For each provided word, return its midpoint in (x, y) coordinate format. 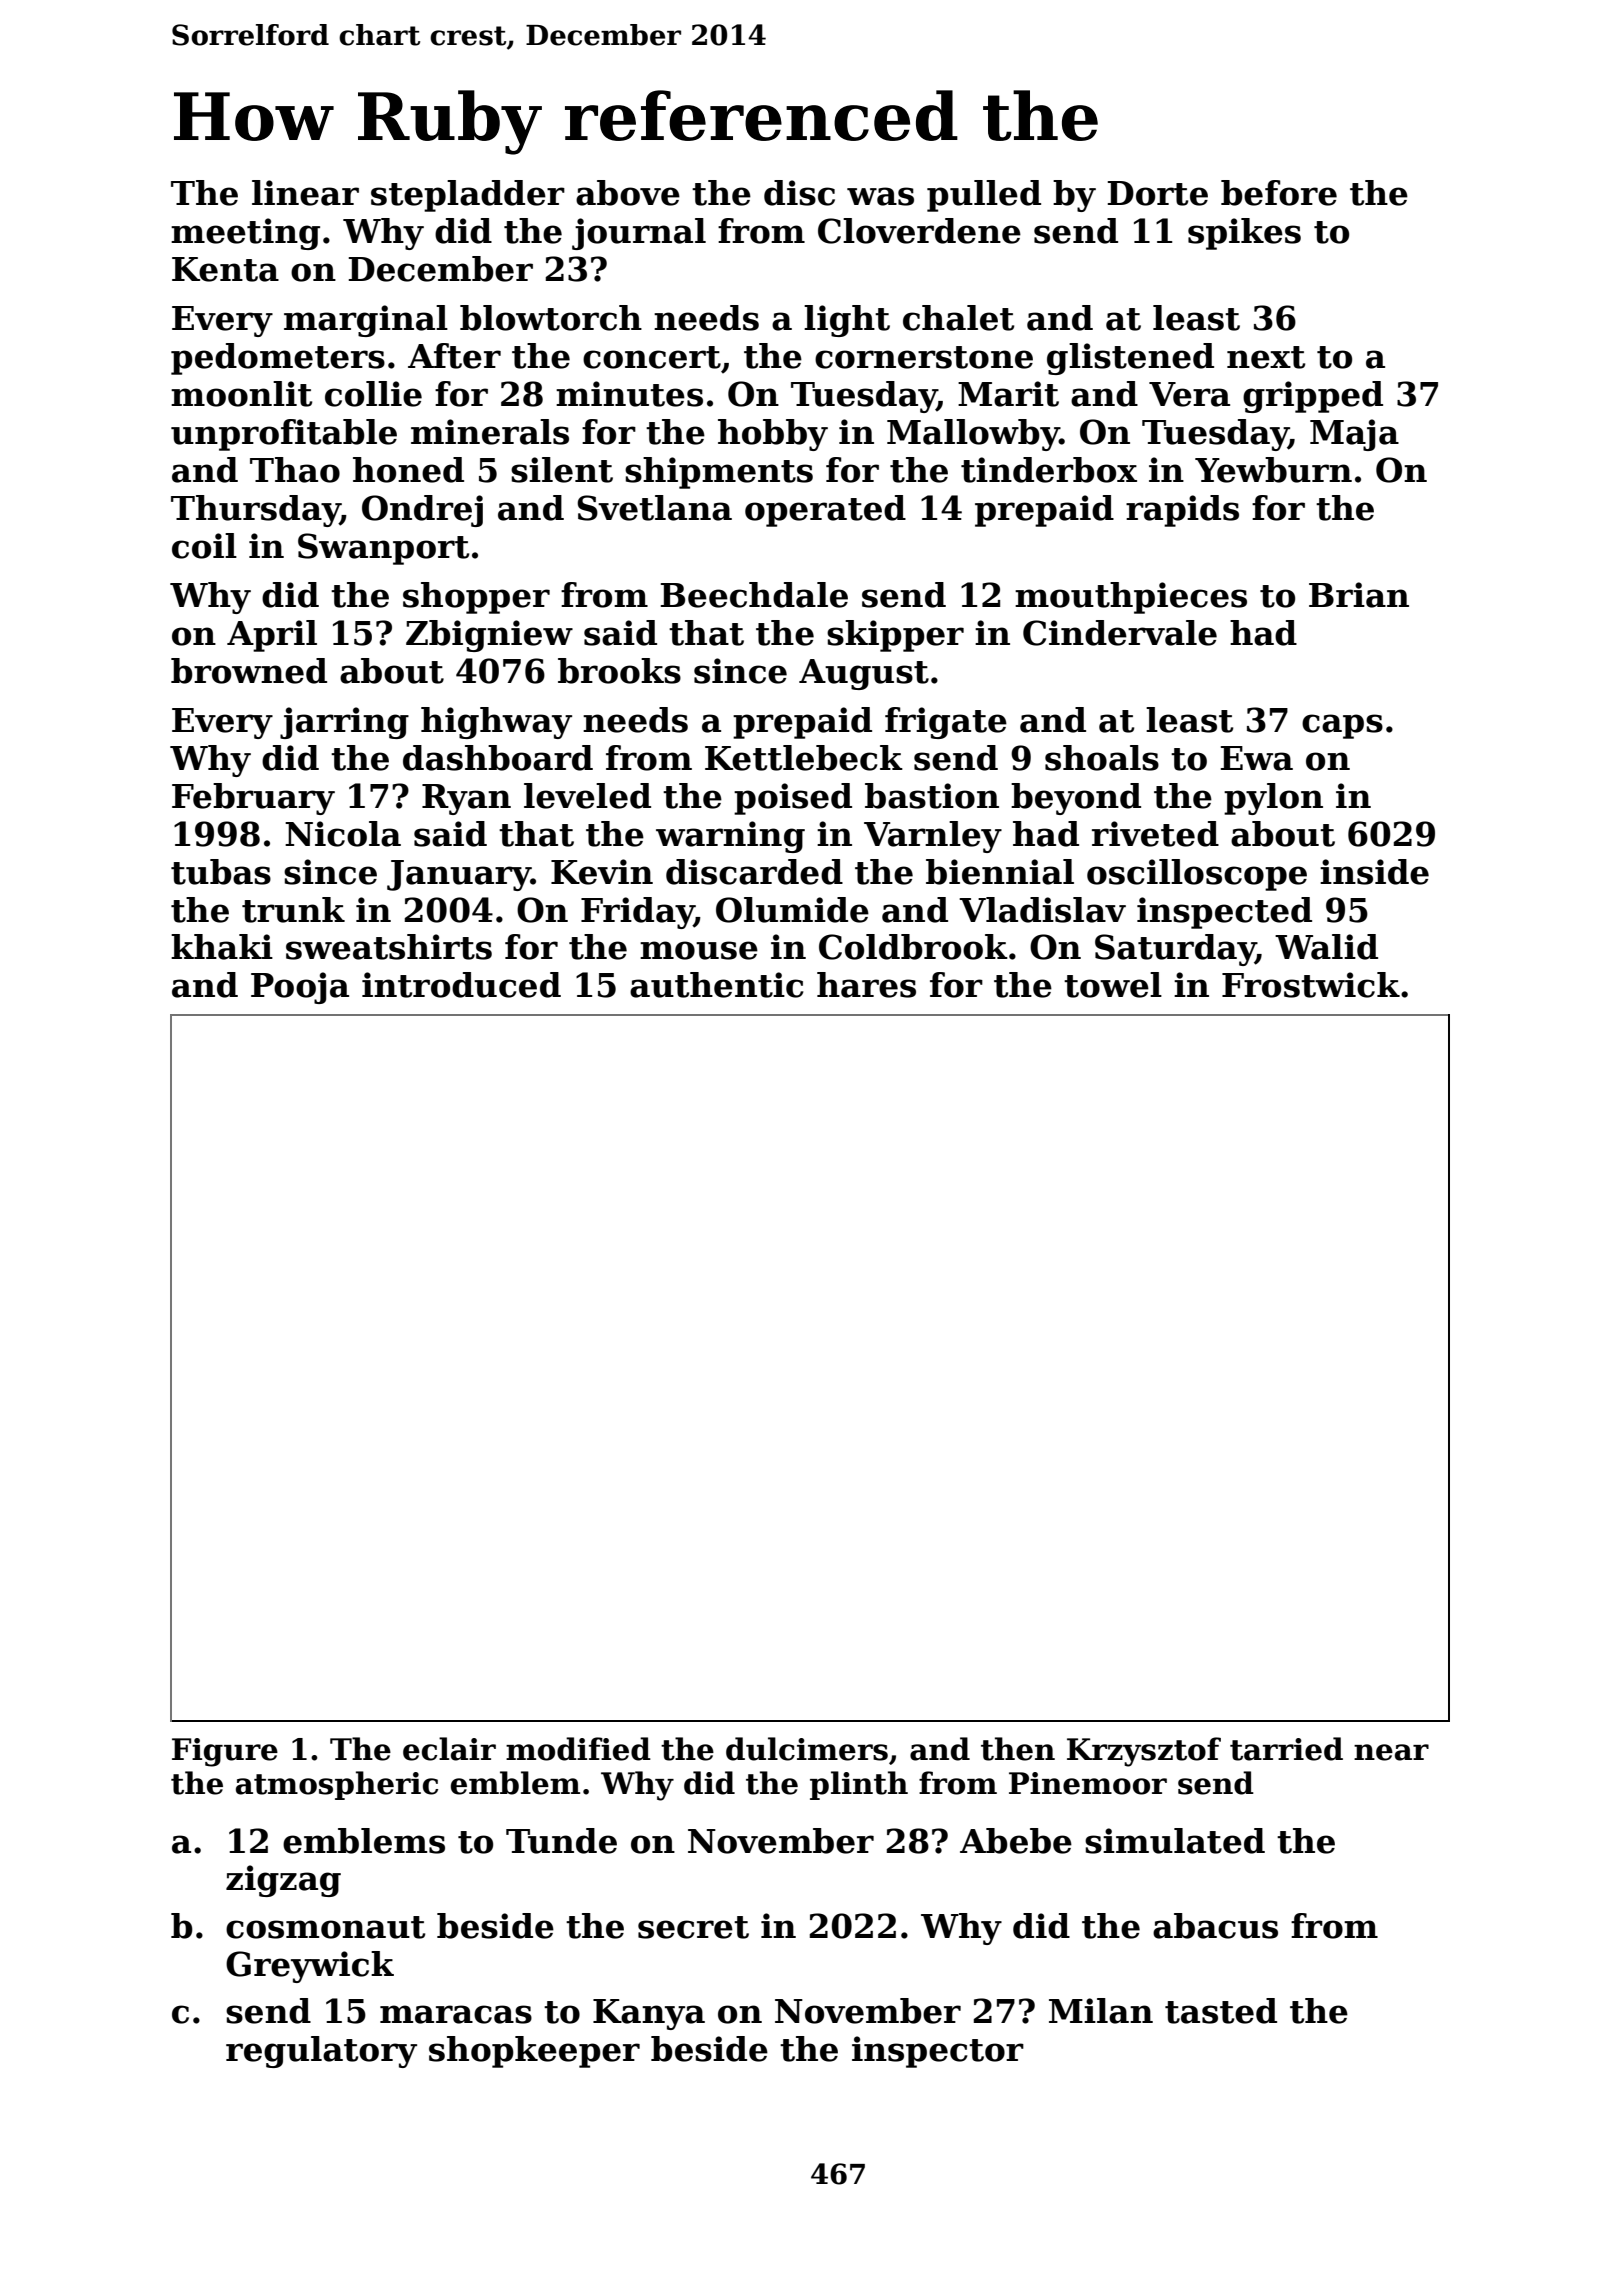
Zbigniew (489, 636)
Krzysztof (1144, 1752)
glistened (1130, 359)
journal (639, 234)
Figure (225, 1752)
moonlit (241, 394)
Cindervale (1120, 633)
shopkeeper (534, 2052)
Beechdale (754, 595)
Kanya (649, 2014)
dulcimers (807, 1749)
